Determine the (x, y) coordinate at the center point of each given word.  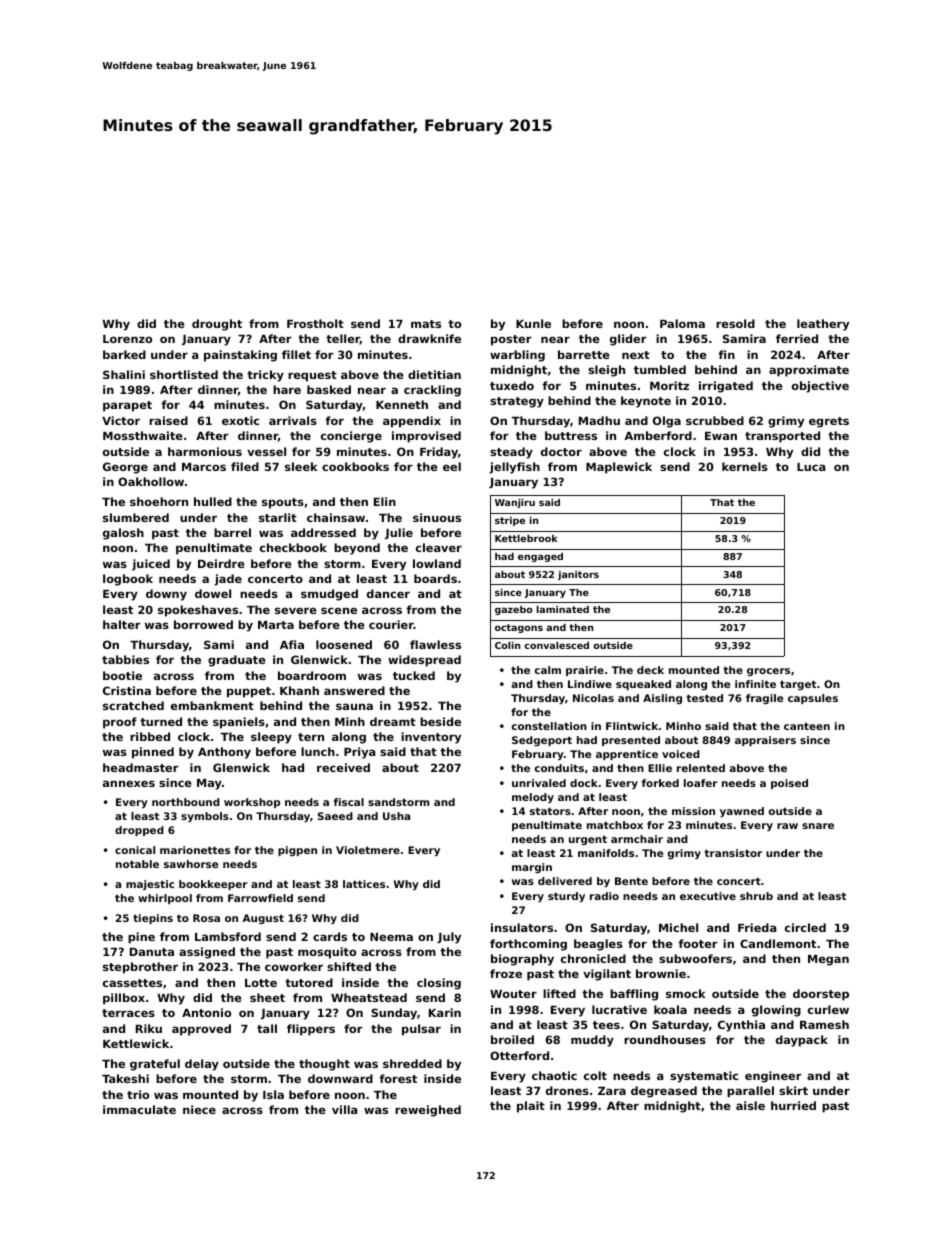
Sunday (394, 1014)
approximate (809, 371)
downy (166, 595)
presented (631, 741)
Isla (273, 1094)
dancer (388, 593)
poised (789, 784)
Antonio (206, 1012)
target (798, 685)
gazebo (514, 610)
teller (343, 339)
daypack (802, 1041)
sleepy (271, 738)
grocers (768, 672)
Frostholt (315, 323)
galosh (123, 534)
